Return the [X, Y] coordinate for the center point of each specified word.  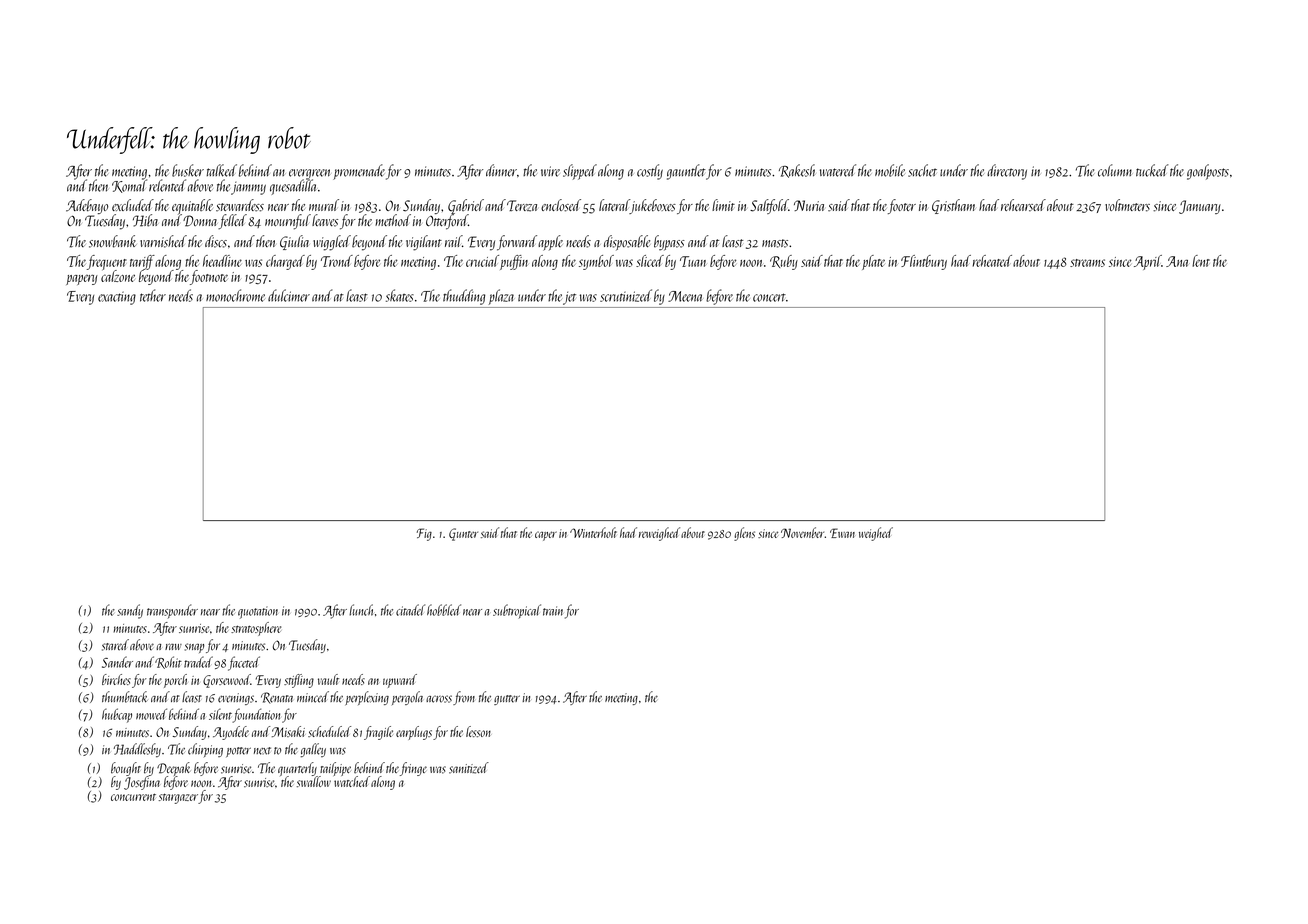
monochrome [235, 295]
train [553, 611]
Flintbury [924, 262]
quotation [258, 613]
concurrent [133, 797]
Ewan [842, 533]
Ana [1177, 261]
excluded [133, 205]
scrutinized [626, 295]
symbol [596, 262]
